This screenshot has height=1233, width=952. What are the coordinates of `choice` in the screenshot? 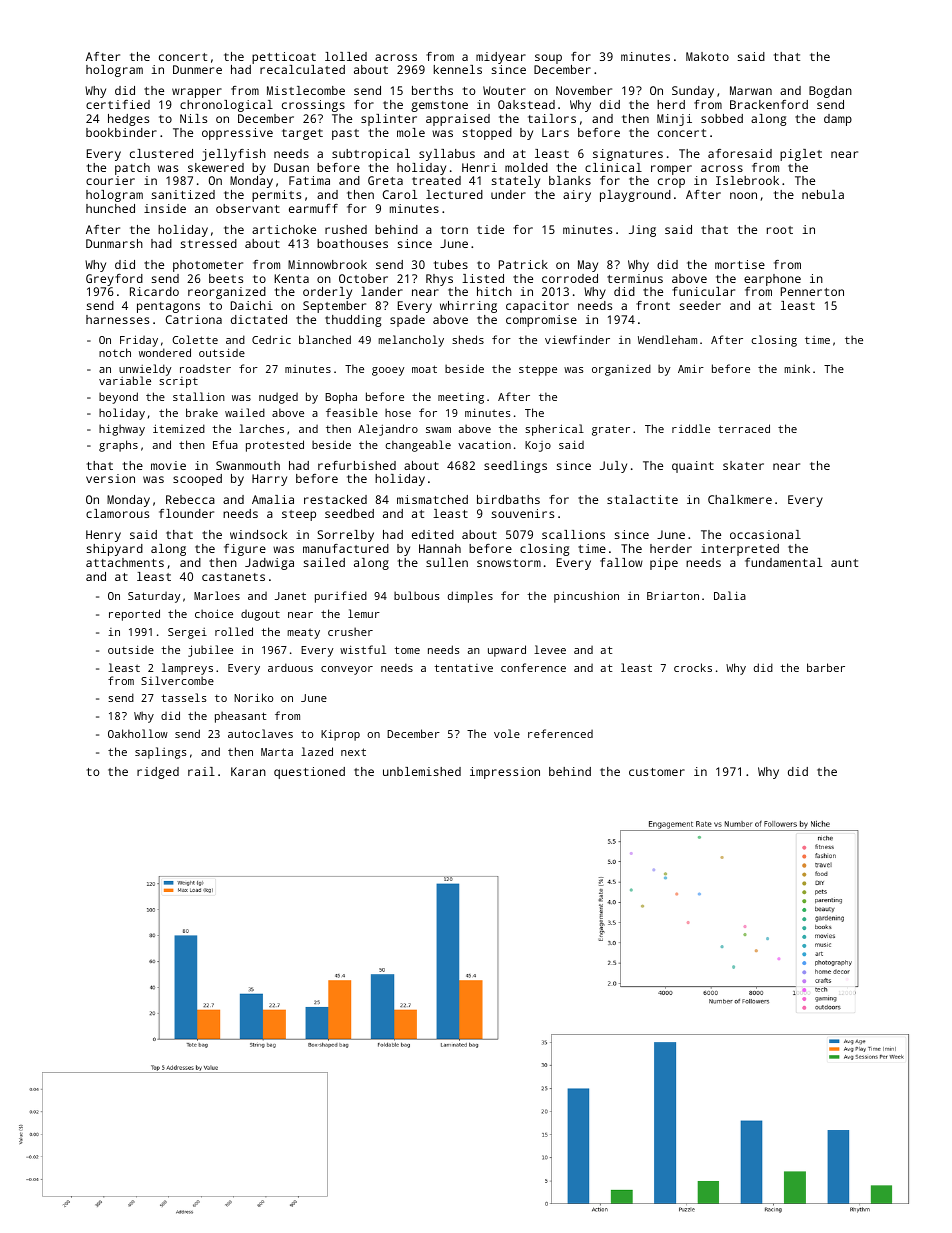 It's located at (214, 613).
